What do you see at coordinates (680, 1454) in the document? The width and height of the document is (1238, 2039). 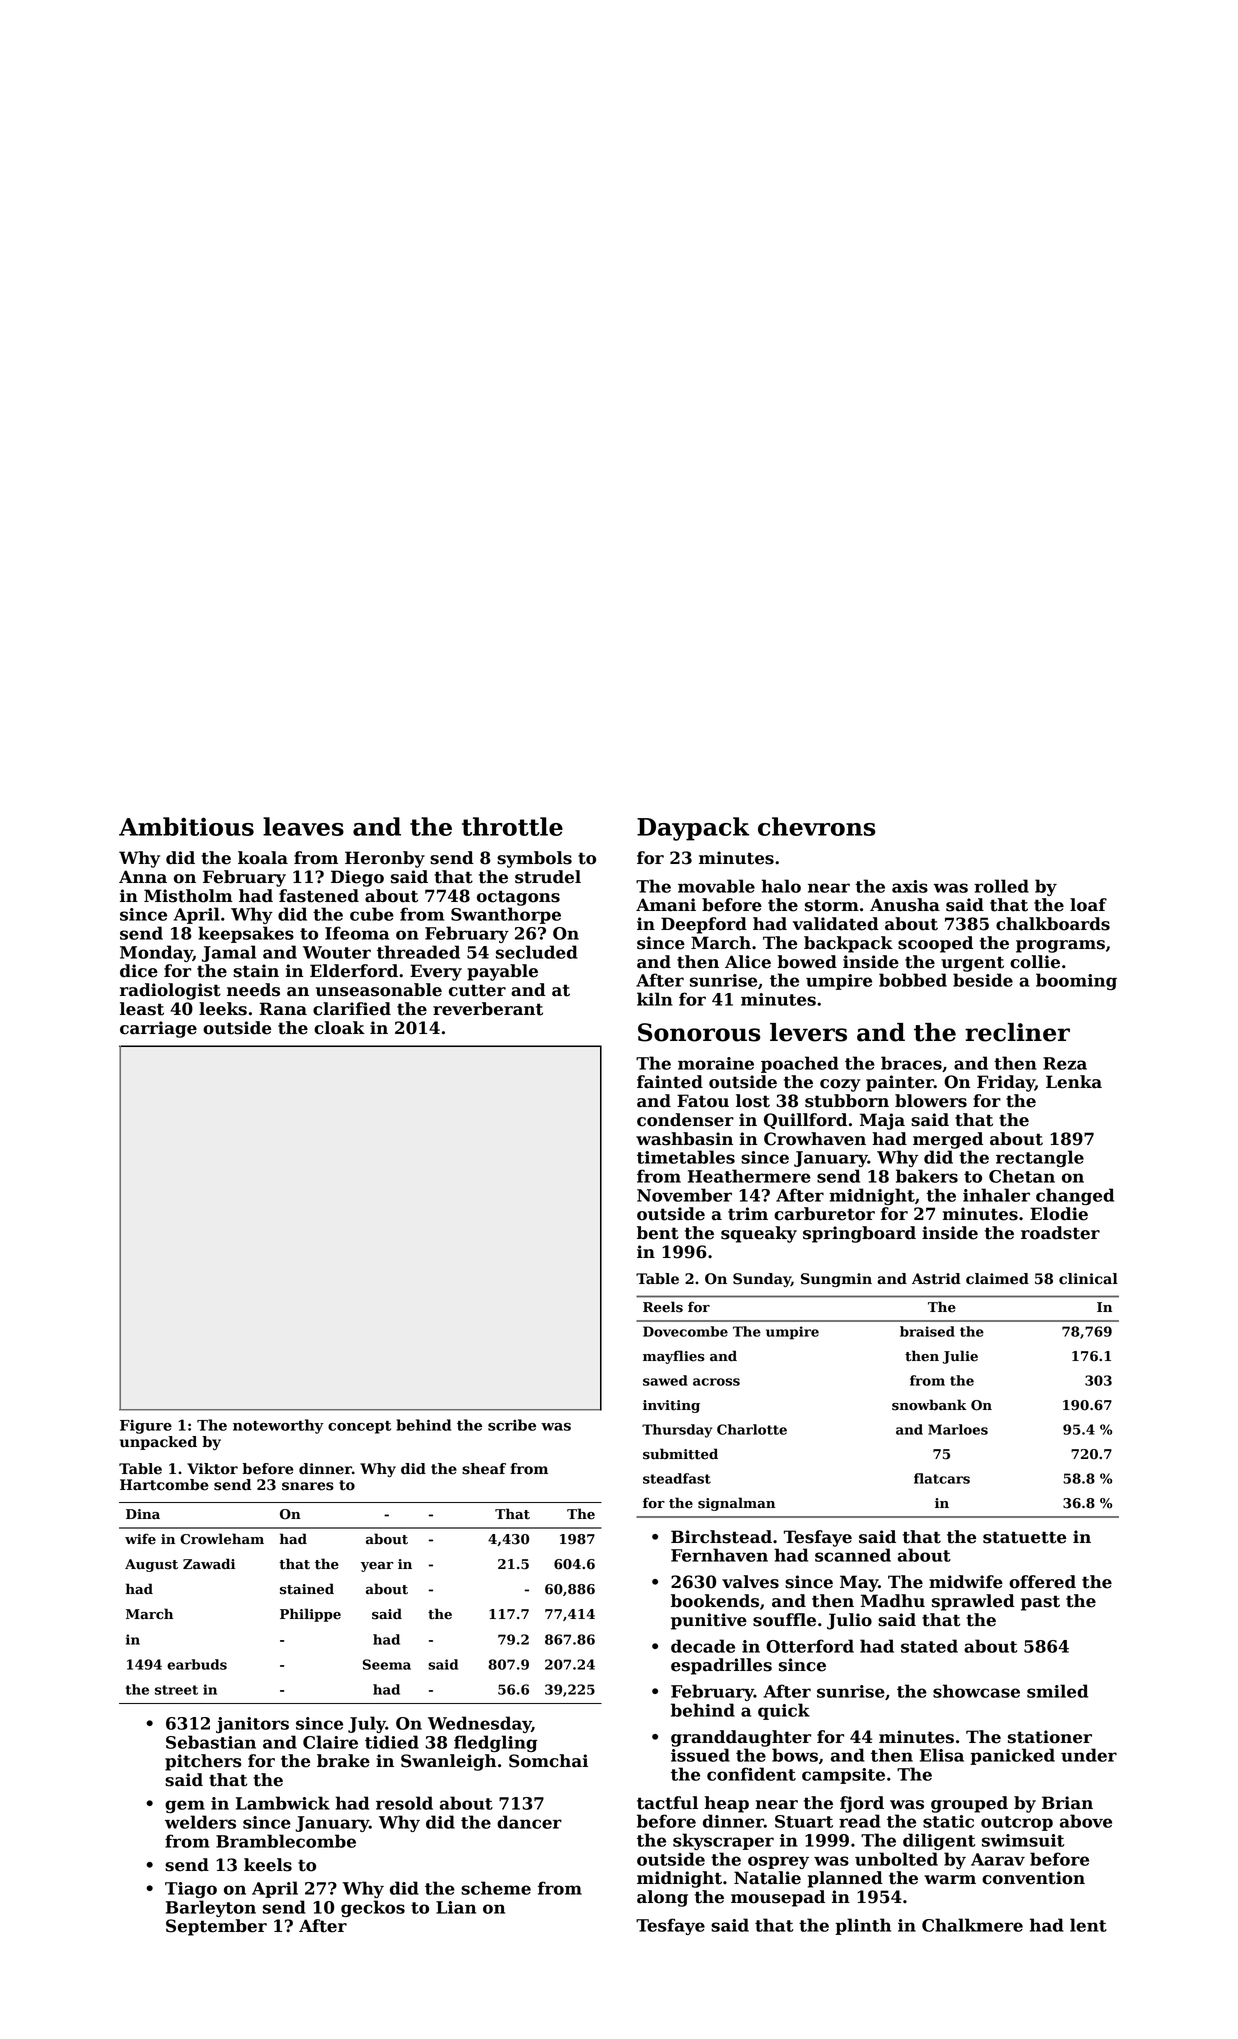 I see `submitted` at bounding box center [680, 1454].
